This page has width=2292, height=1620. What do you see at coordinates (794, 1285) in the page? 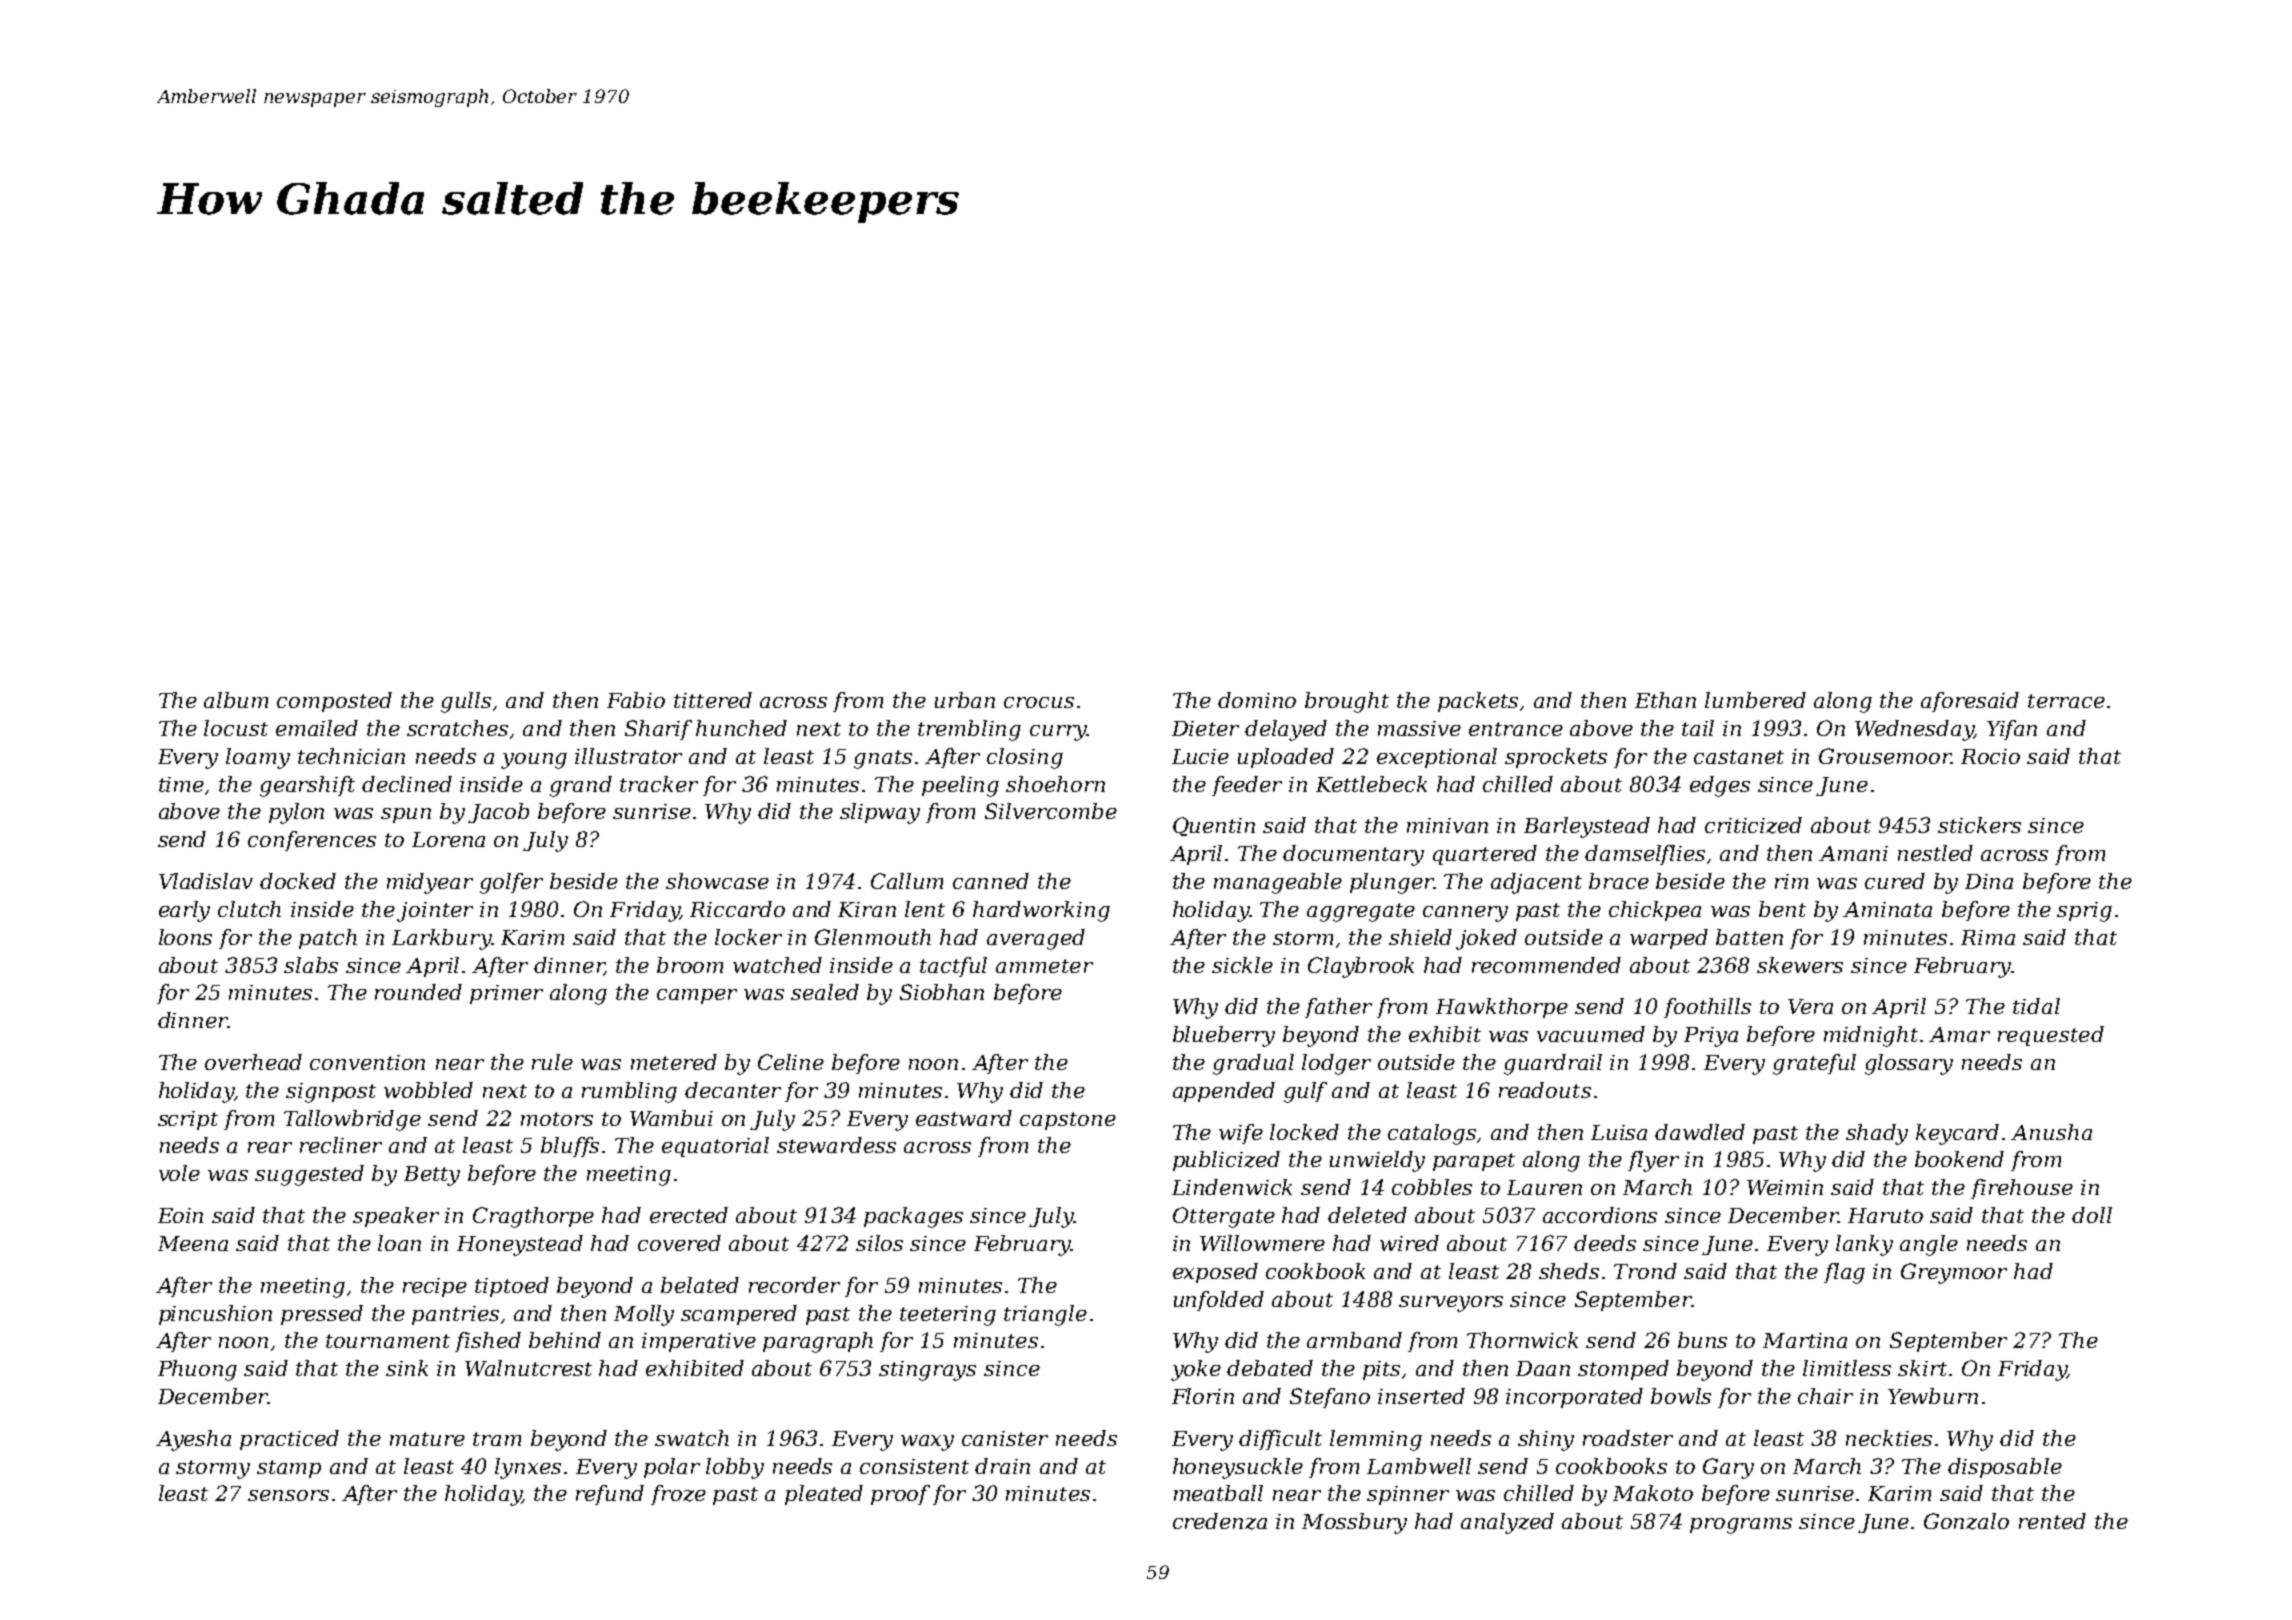
I see `recorder` at bounding box center [794, 1285].
